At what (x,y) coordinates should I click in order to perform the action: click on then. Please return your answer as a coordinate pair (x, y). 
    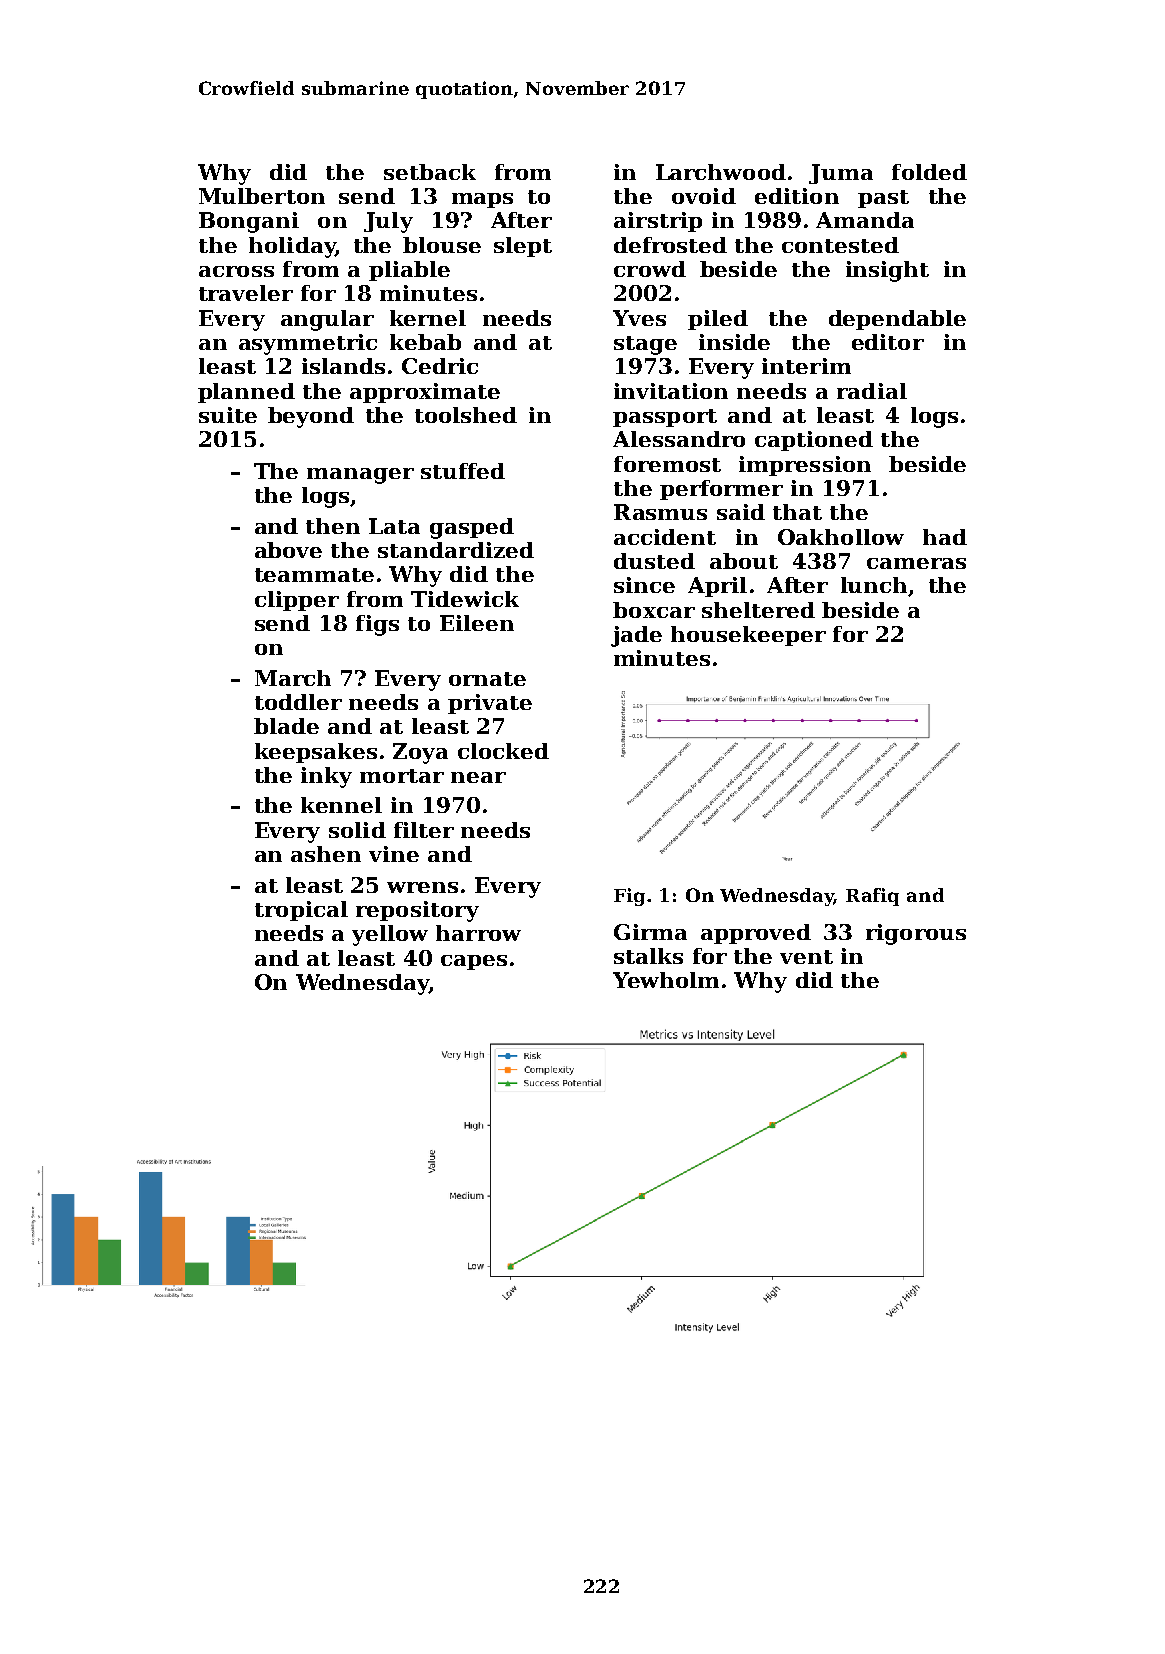
    Looking at the image, I should click on (333, 526).
